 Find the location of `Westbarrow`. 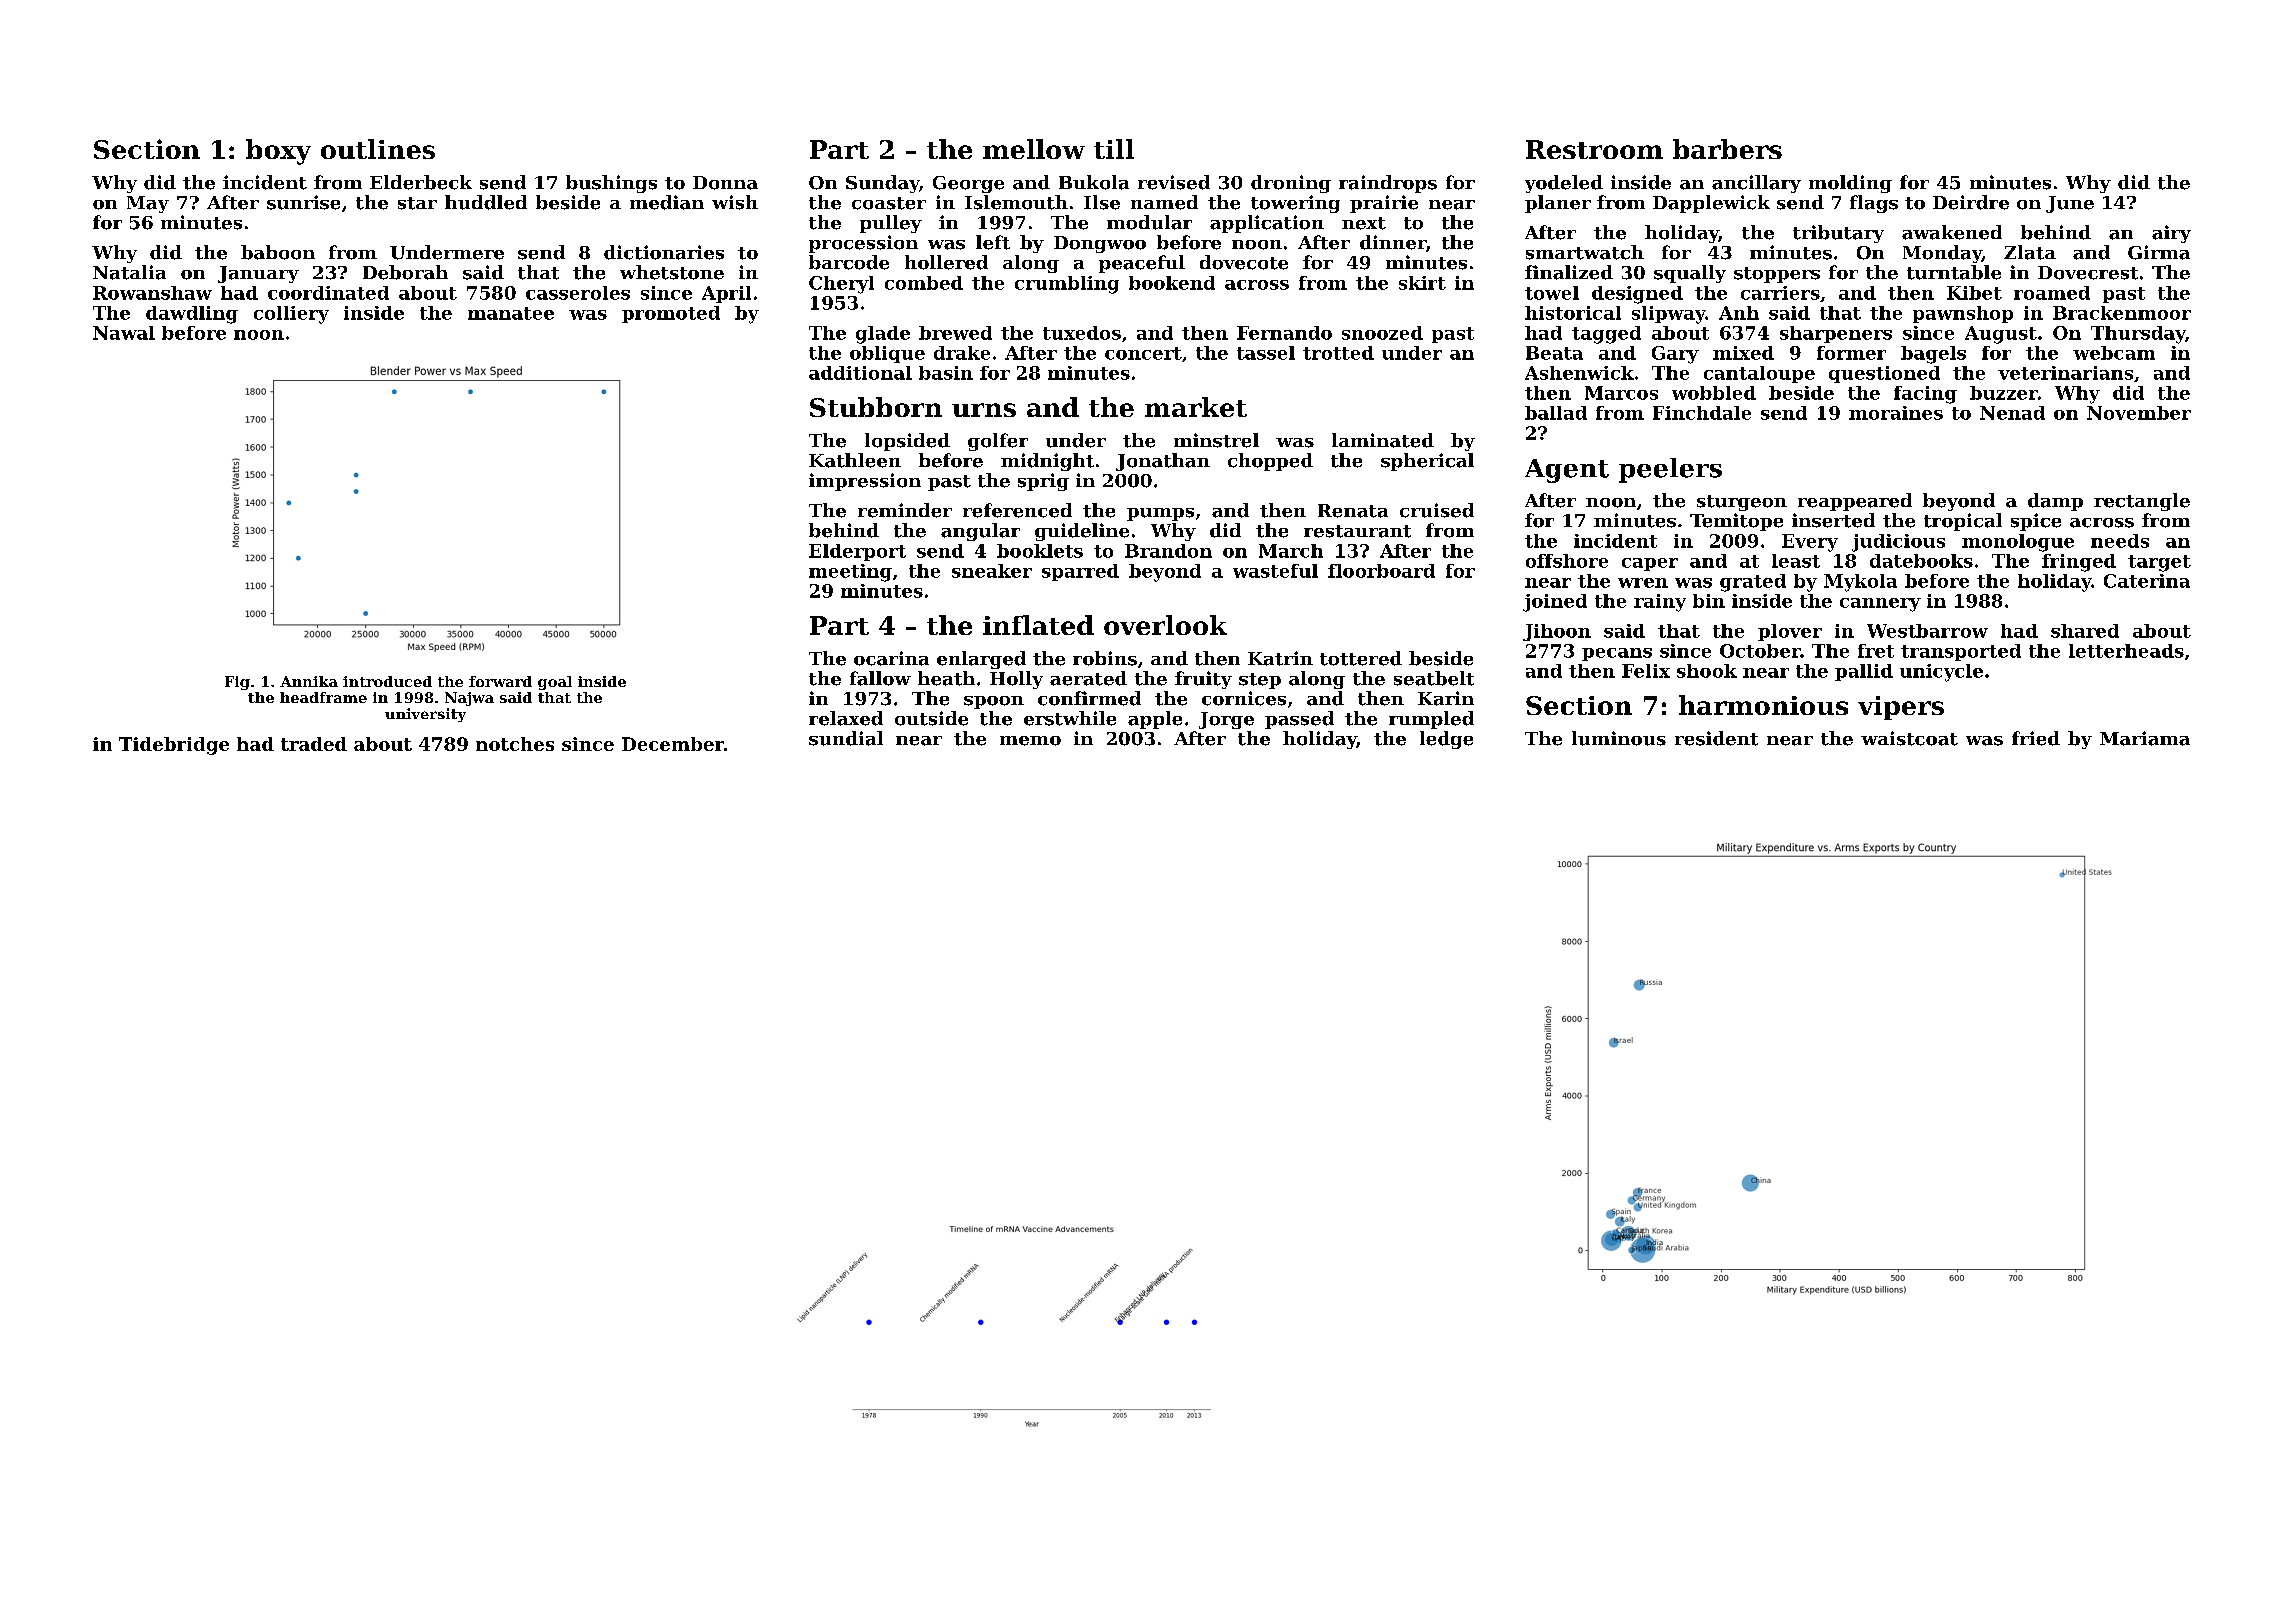

Westbarrow is located at coordinates (1927, 631).
